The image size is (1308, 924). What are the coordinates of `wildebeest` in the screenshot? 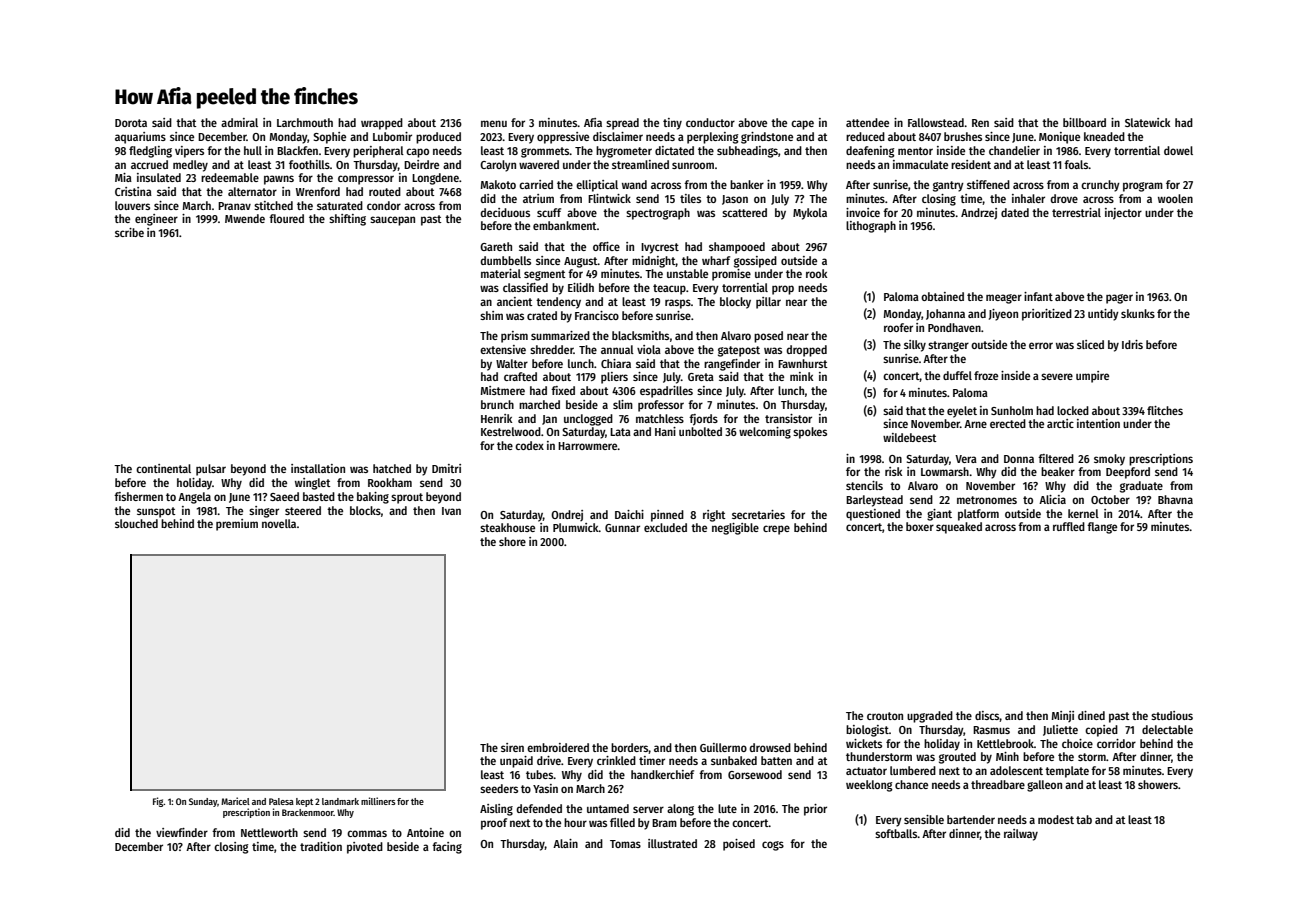 It's located at (910, 437).
